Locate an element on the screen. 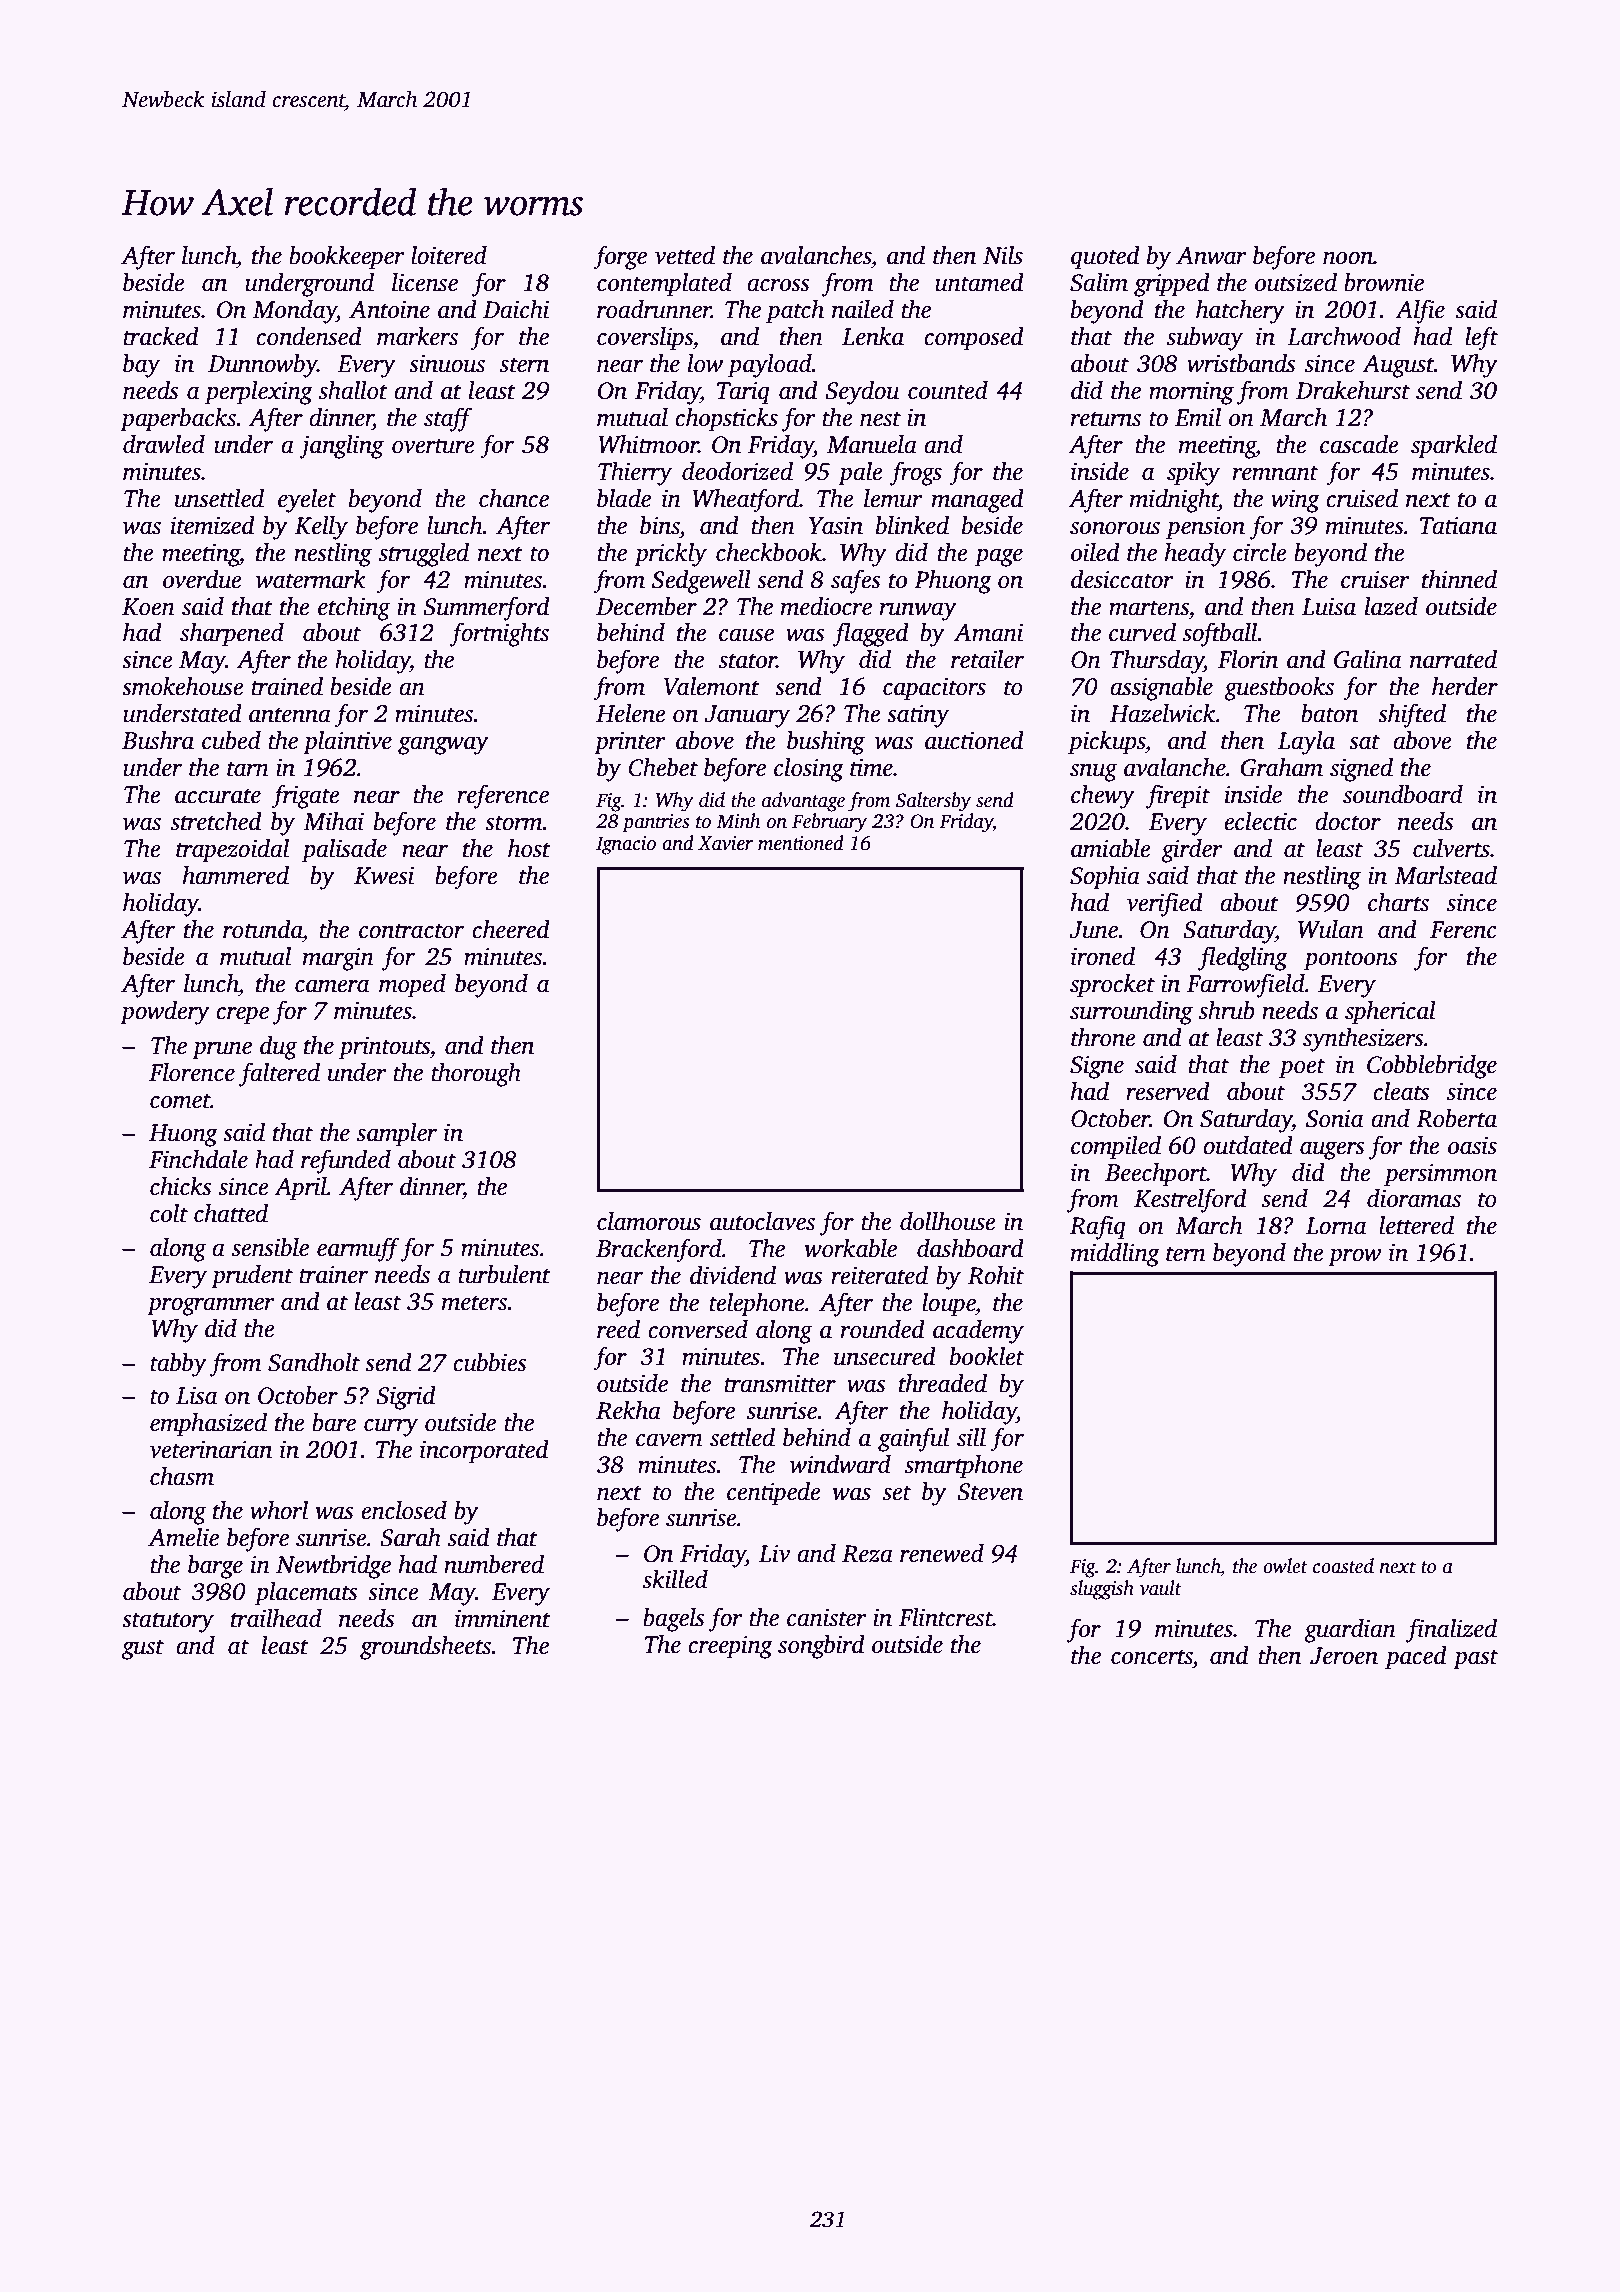  mentioned is located at coordinates (801, 843).
